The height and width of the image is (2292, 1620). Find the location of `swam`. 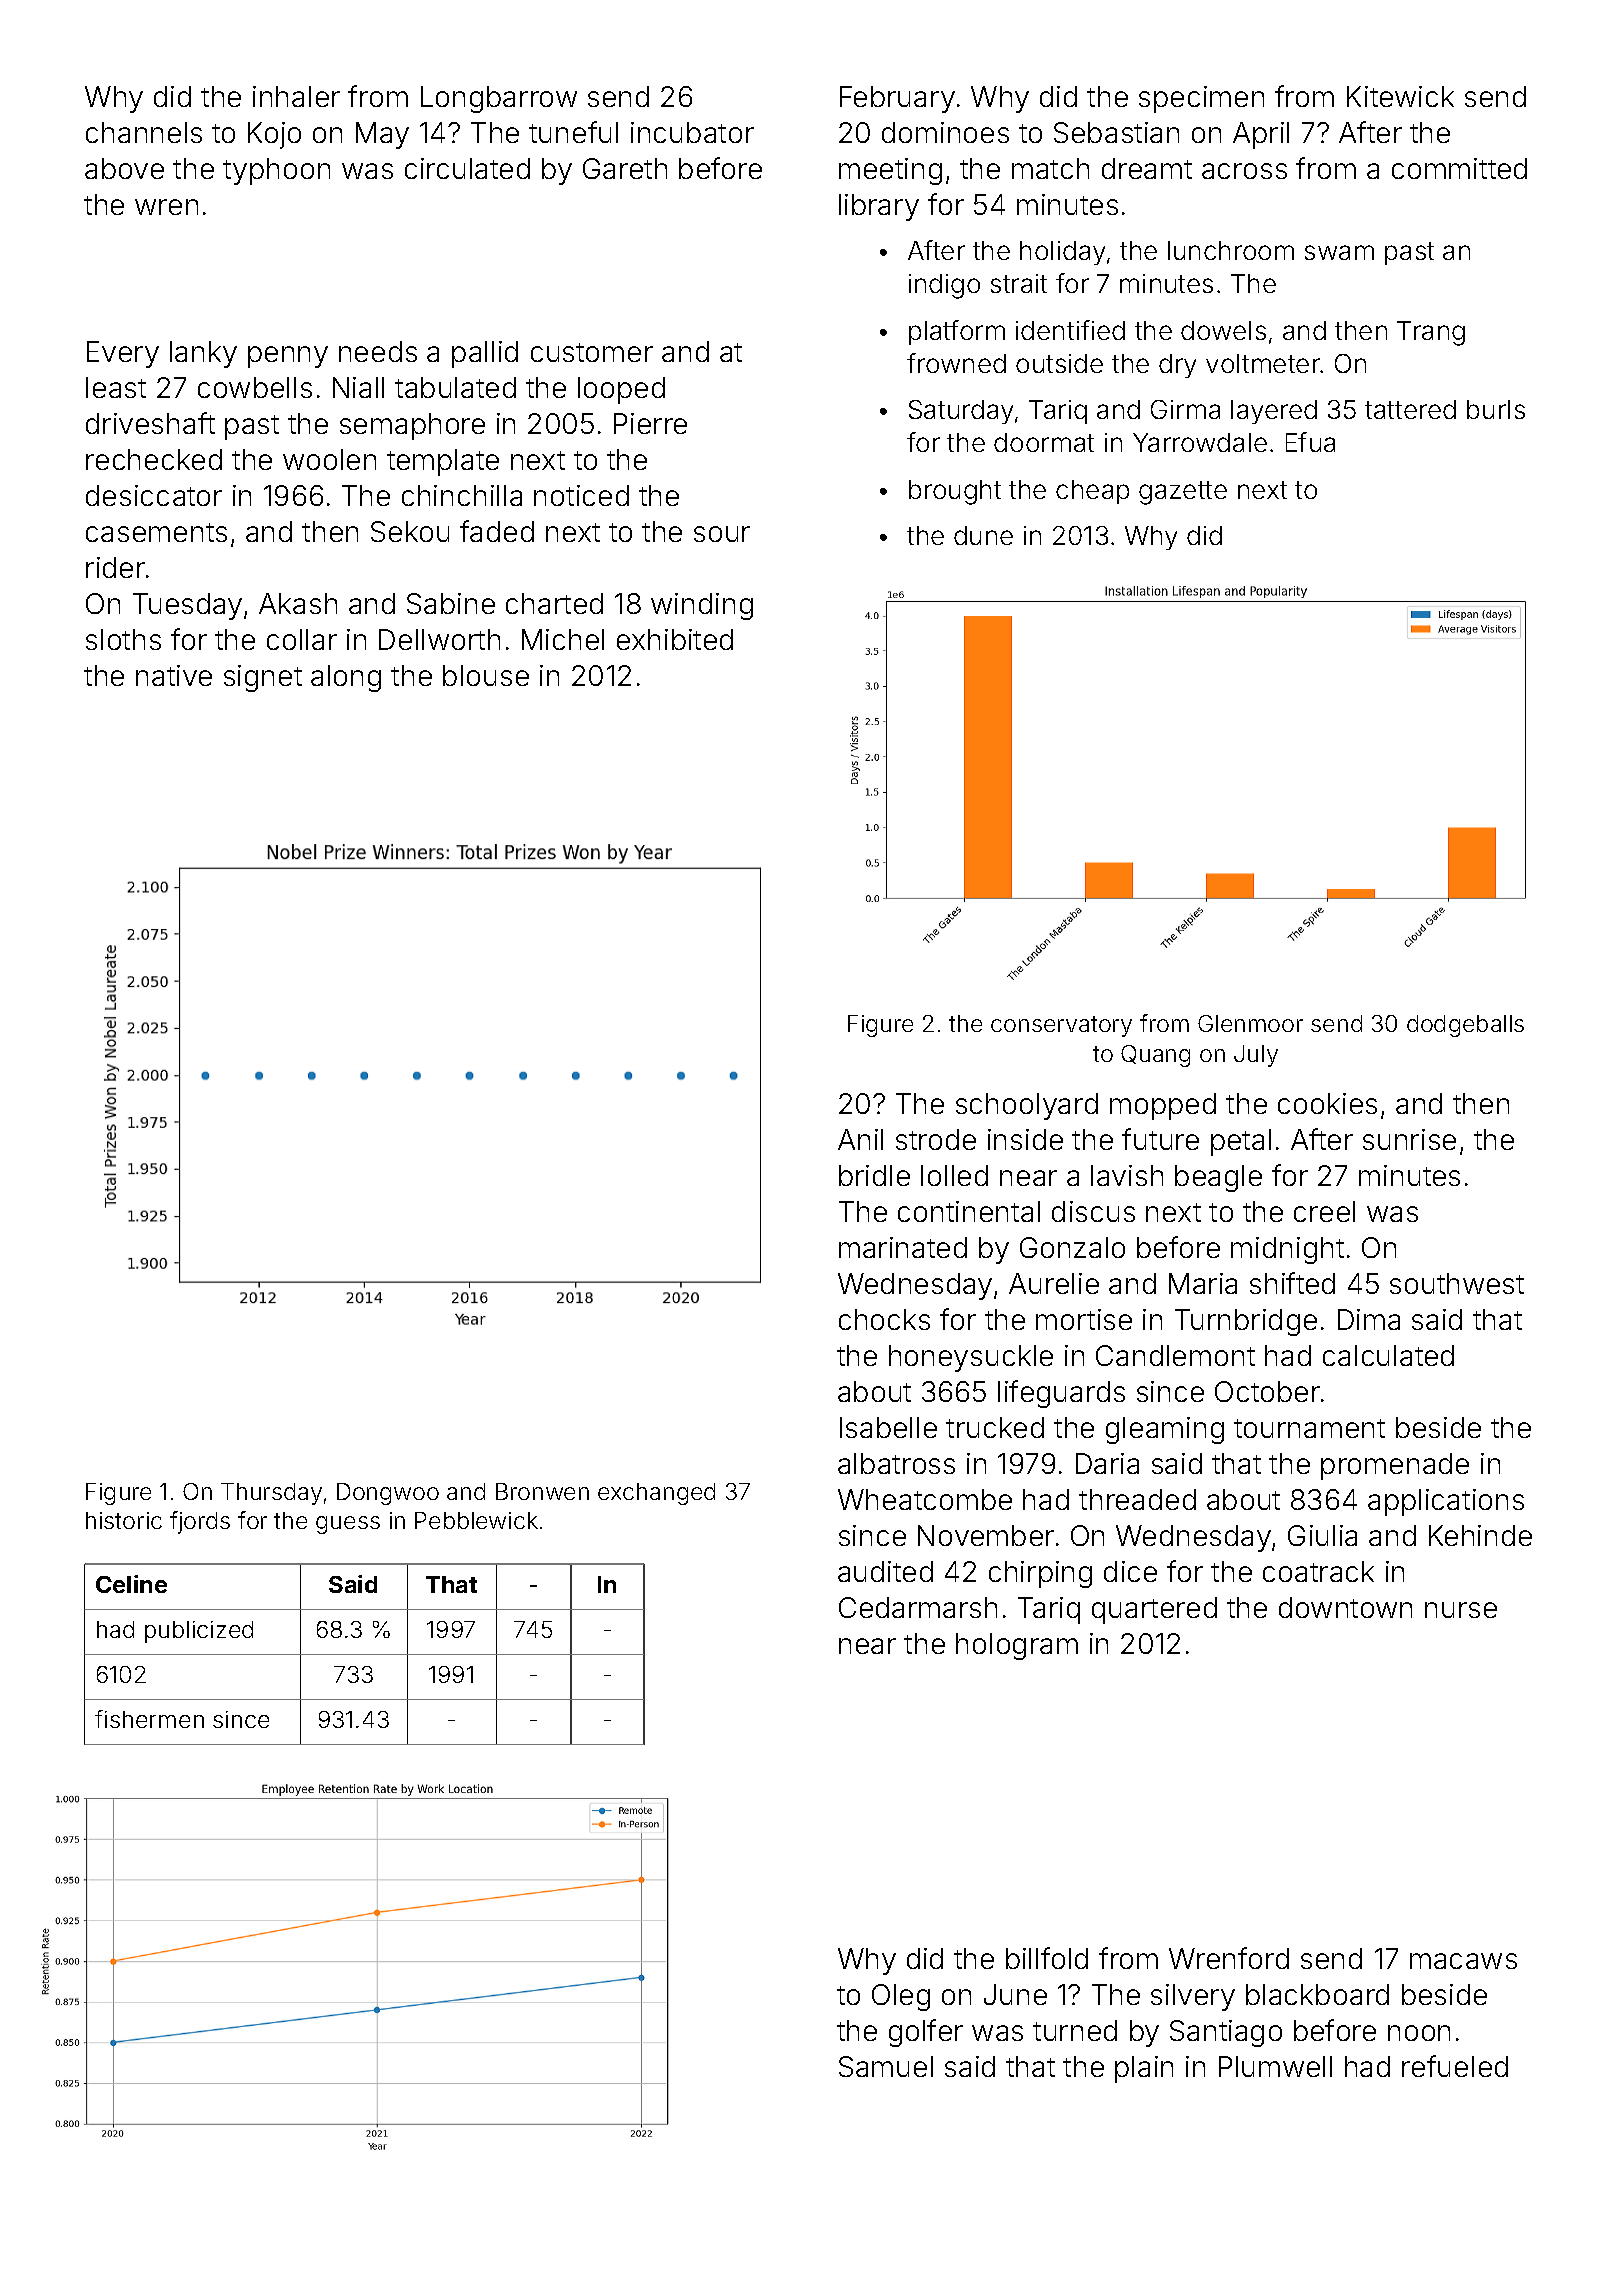

swam is located at coordinates (1339, 252).
